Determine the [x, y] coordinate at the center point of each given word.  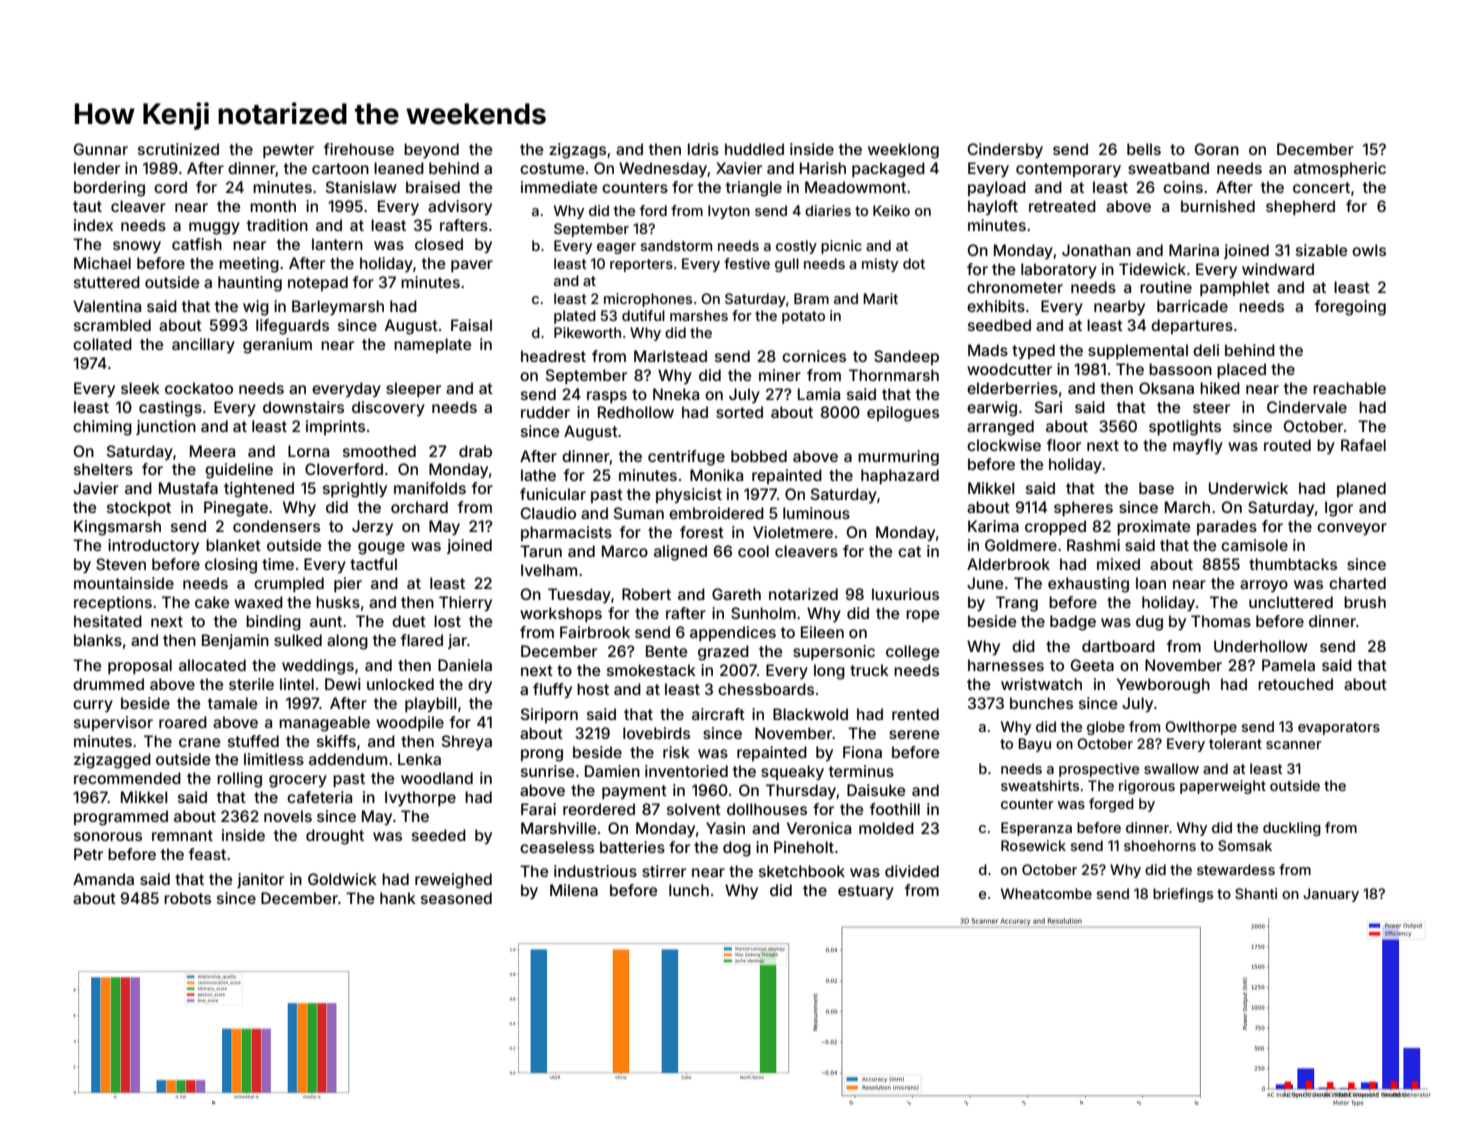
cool [753, 551]
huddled [754, 149]
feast [207, 854]
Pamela [1288, 665]
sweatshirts [1040, 785]
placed [1241, 370]
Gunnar [101, 149]
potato [803, 317]
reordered [599, 809]
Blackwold [810, 714]
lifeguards [292, 327]
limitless [274, 759]
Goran [1217, 149]
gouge [381, 548]
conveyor [1352, 529]
